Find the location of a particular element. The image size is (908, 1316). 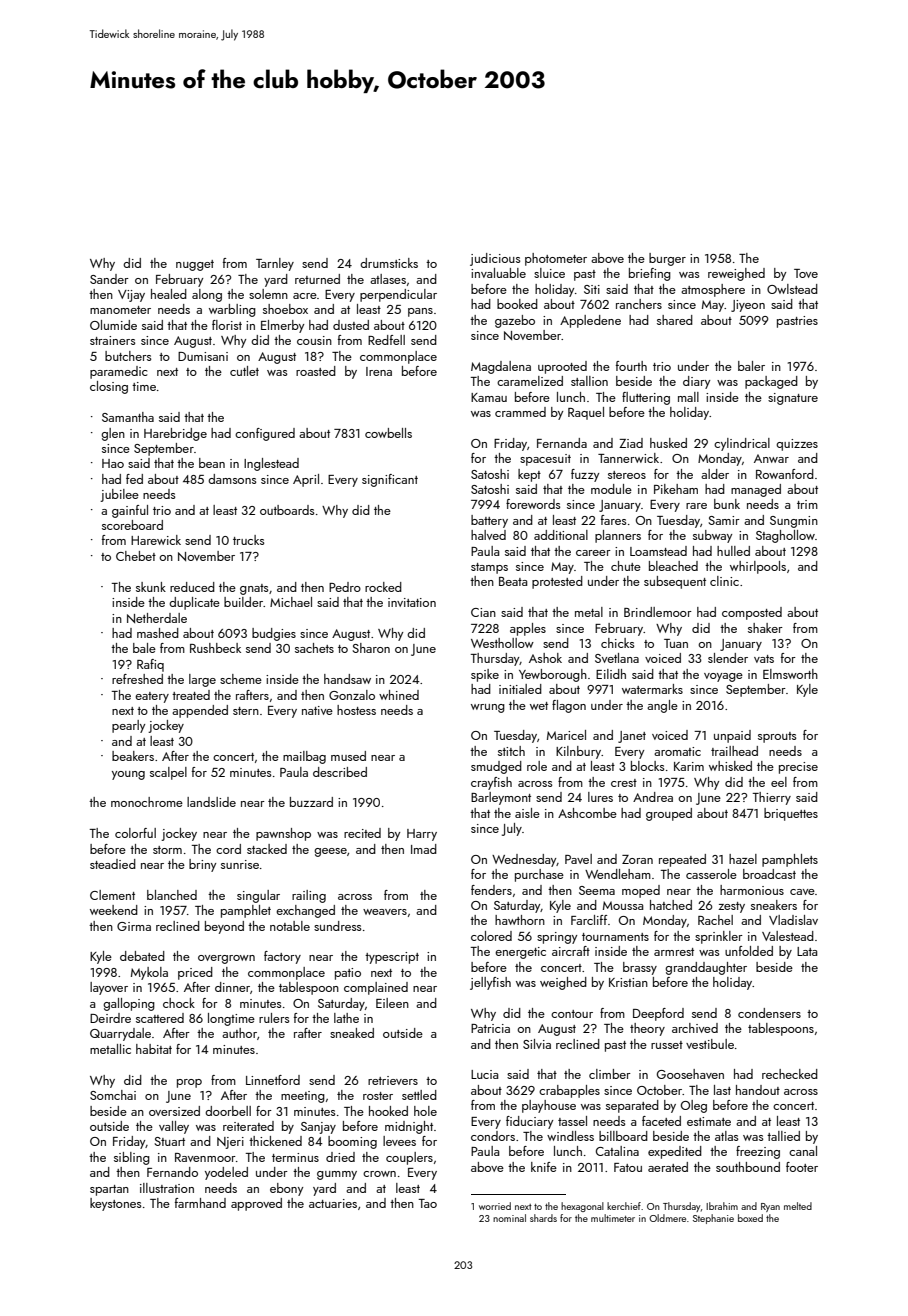

keystones is located at coordinates (115, 1204).
